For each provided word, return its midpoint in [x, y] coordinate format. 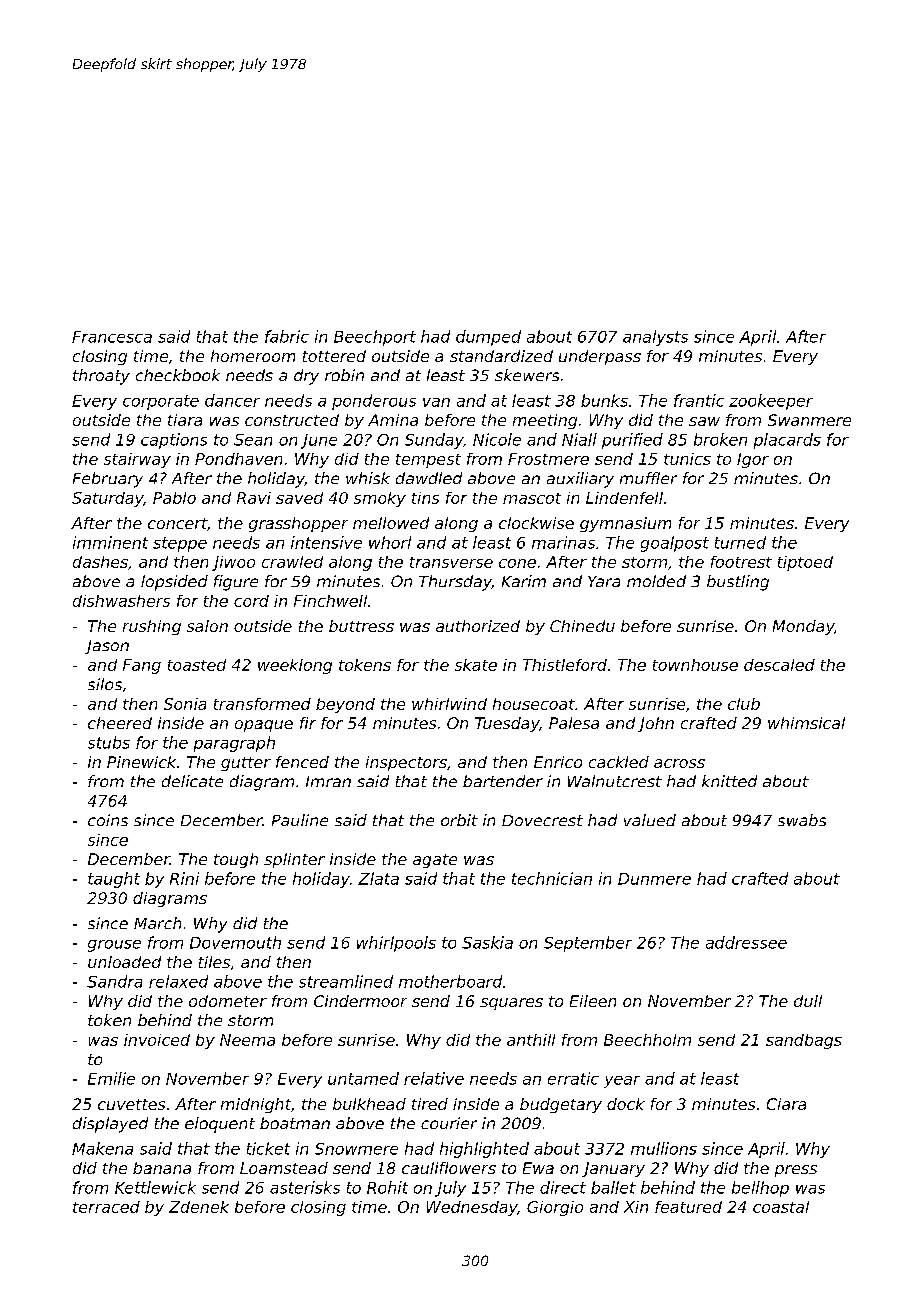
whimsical [806, 723]
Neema [247, 1040]
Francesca [112, 337]
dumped [488, 338]
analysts [655, 338]
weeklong [295, 666]
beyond [345, 705]
